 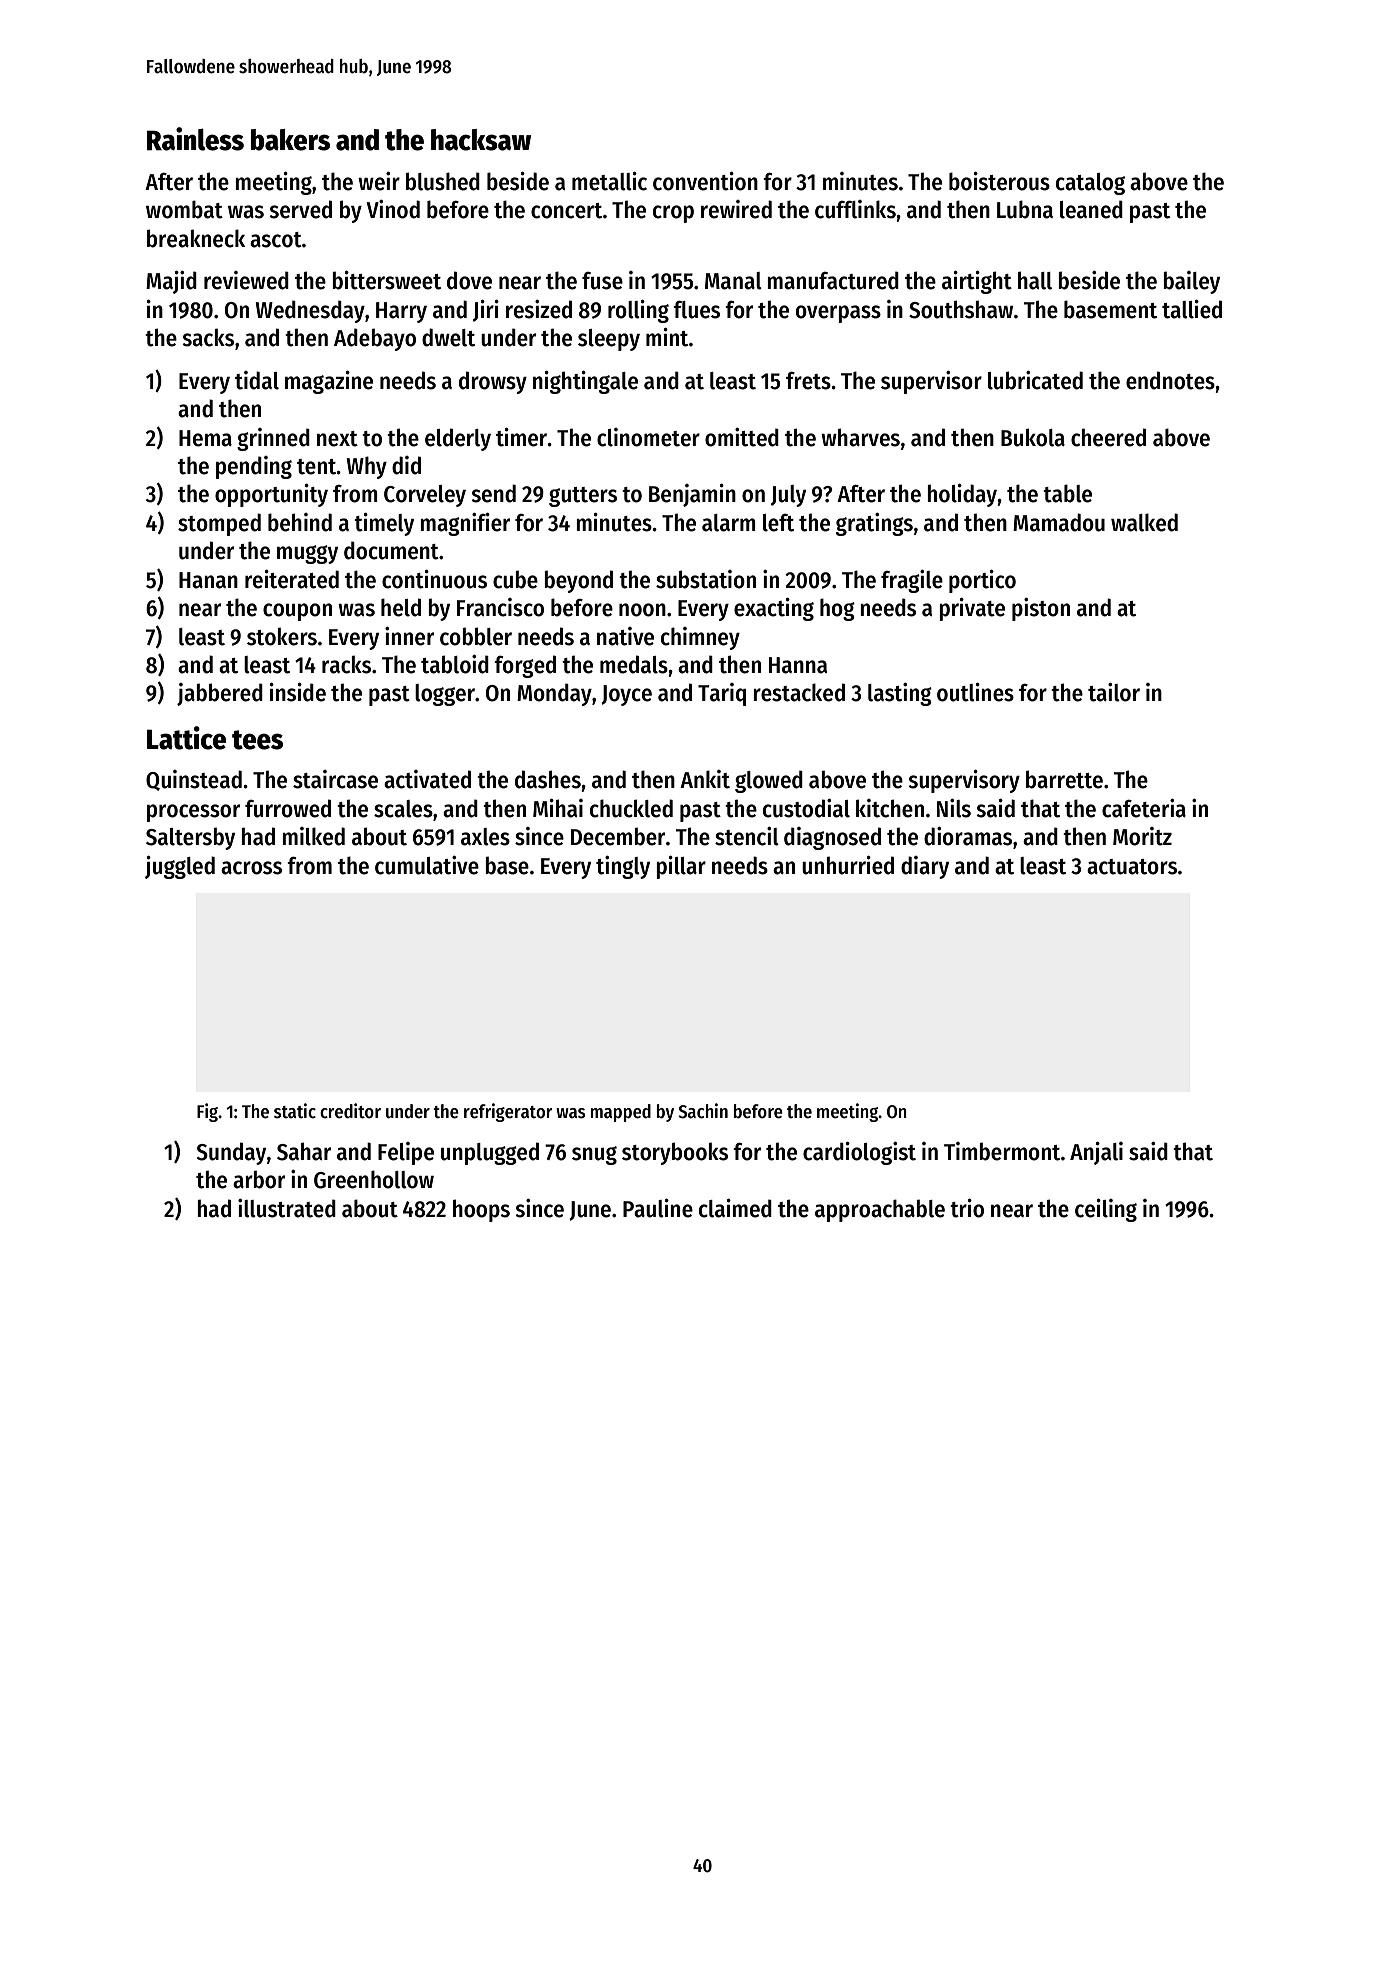 What do you see at coordinates (1114, 692) in the screenshot?
I see `tailor` at bounding box center [1114, 692].
